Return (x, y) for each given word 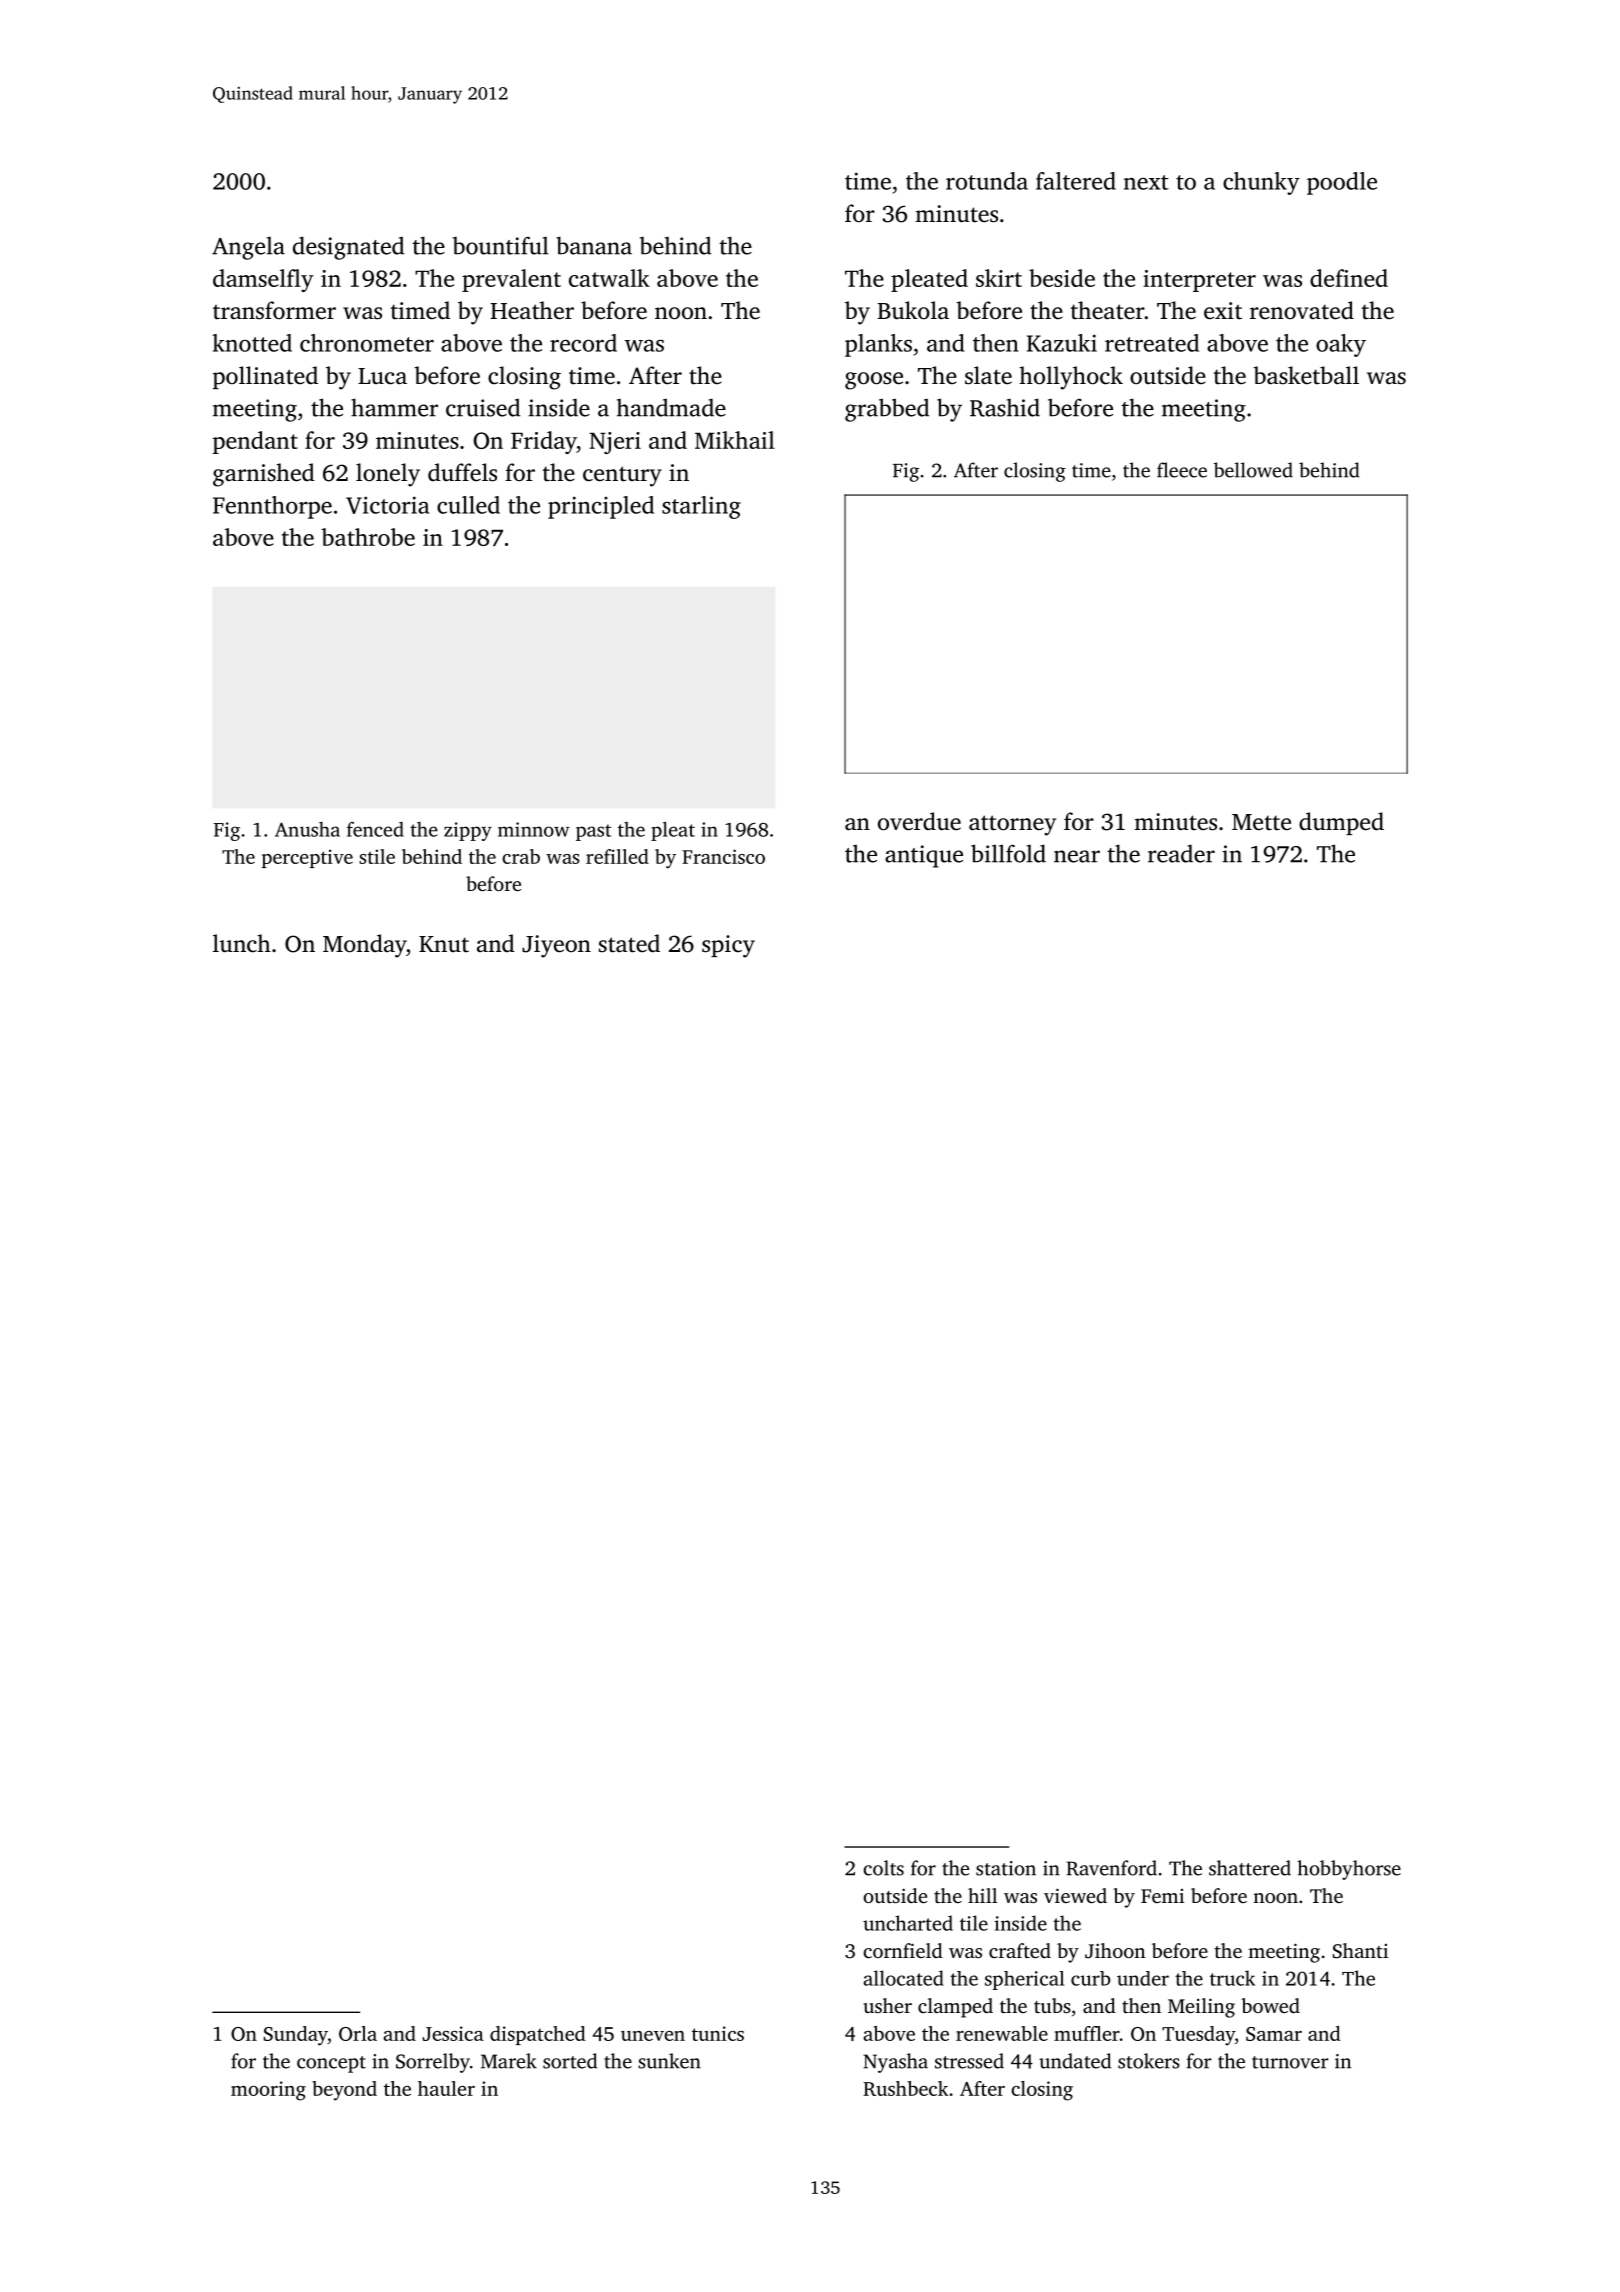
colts (883, 1868)
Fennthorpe (272, 507)
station (1006, 1868)
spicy (728, 946)
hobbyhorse (1349, 1870)
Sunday (296, 2036)
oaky (1341, 345)
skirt (999, 278)
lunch (242, 943)
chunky (1261, 183)
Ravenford (1112, 1868)
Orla (358, 2033)
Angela (248, 248)
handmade (671, 407)
